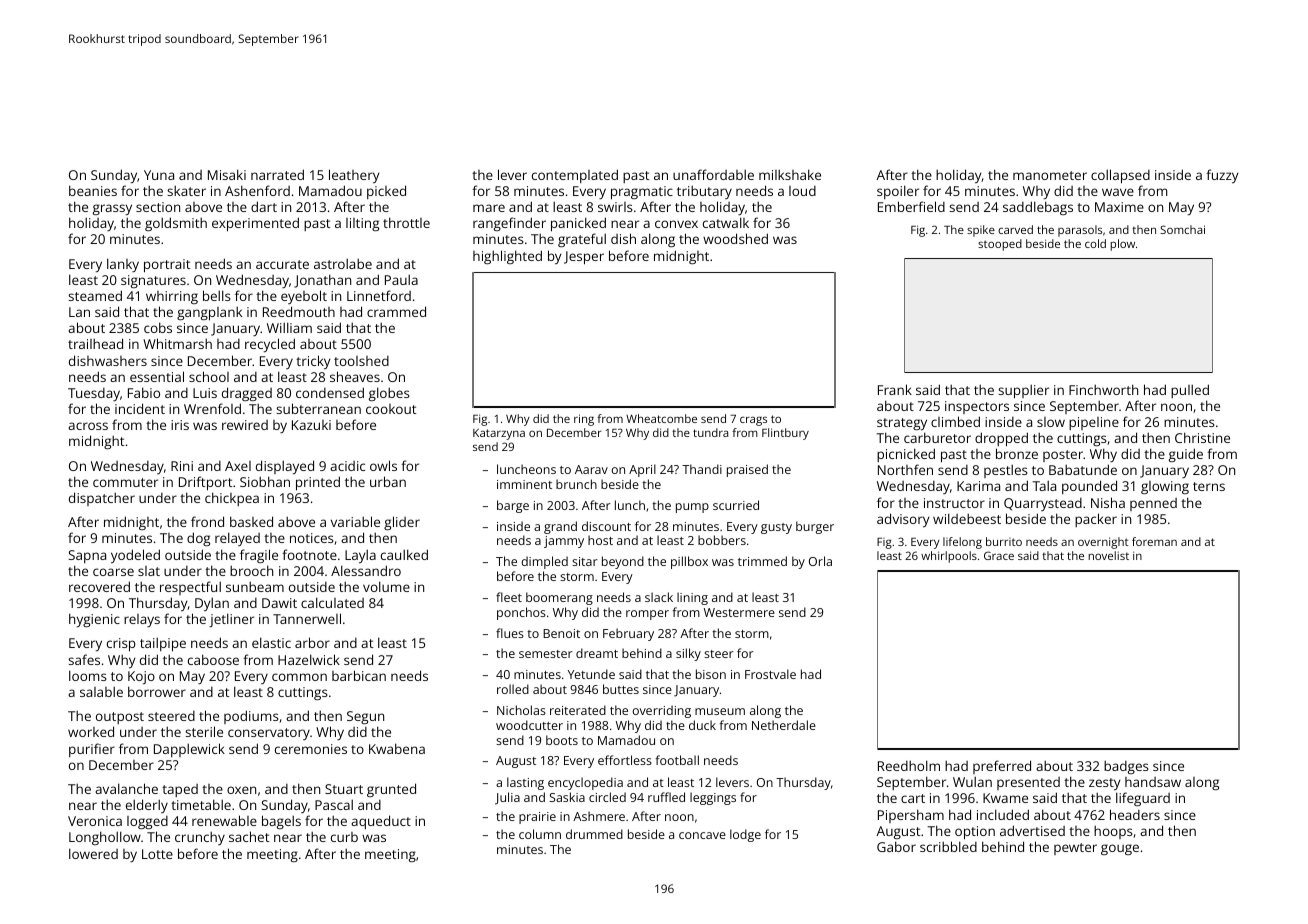  Describe the element at coordinates (621, 689) in the document. I see `buttes` at that location.
